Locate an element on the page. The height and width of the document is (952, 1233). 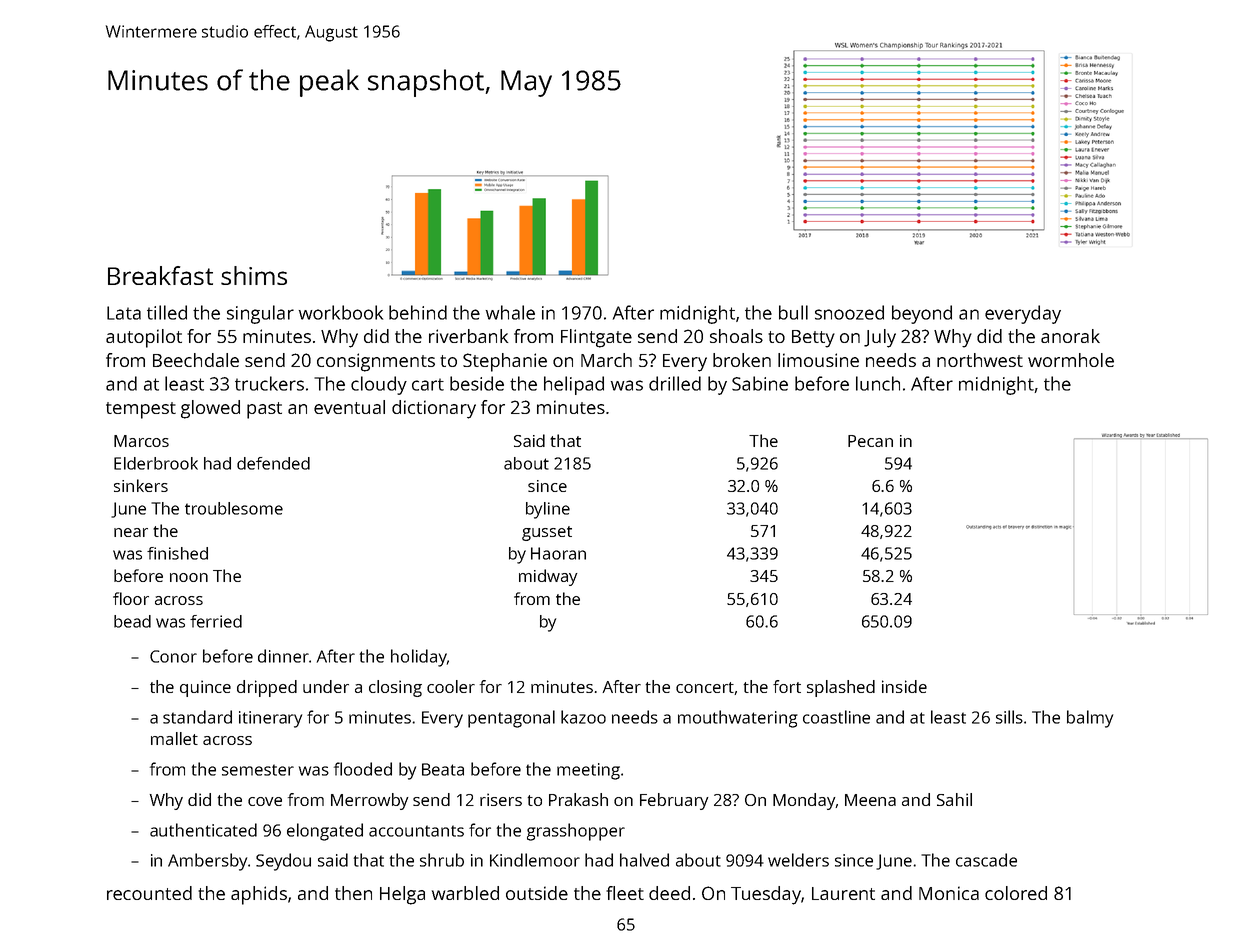
dinner is located at coordinates (283, 656).
